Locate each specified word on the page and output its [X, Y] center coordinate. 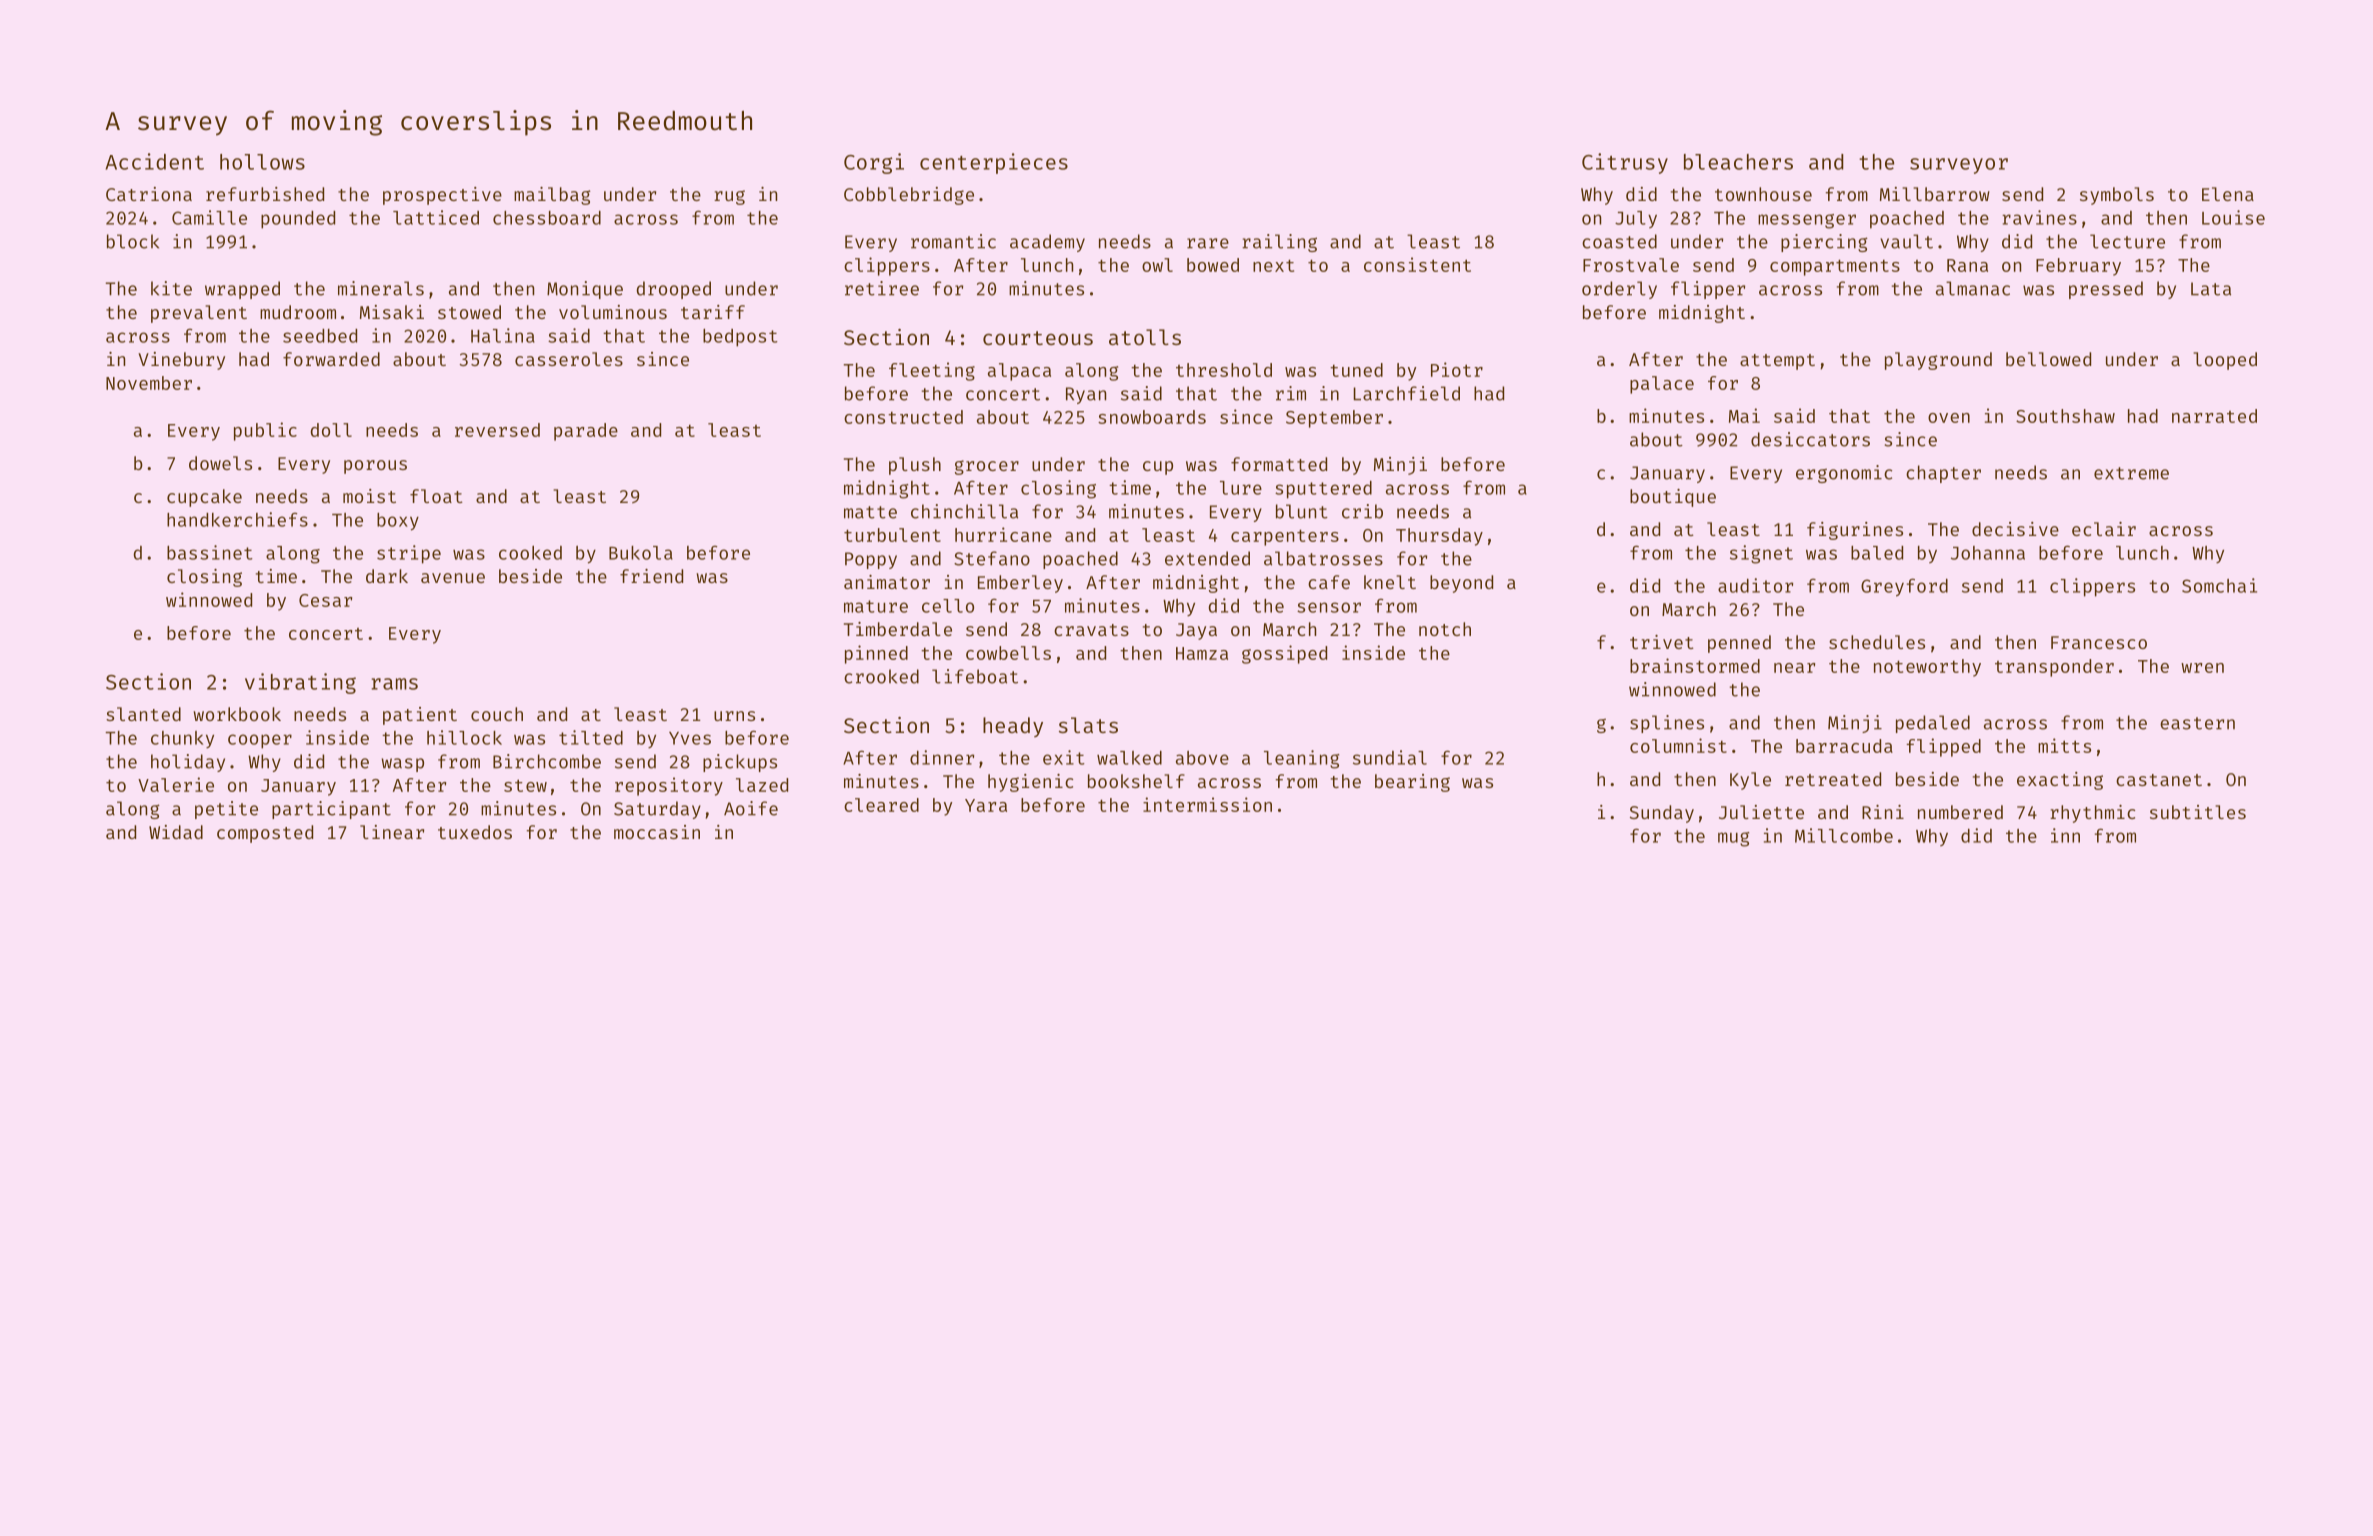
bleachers [1738, 162]
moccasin [657, 832]
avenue [453, 578]
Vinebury [181, 361]
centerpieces [994, 163]
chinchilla [964, 511]
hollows [262, 162]
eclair [2104, 529]
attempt [1777, 362]
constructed [903, 417]
